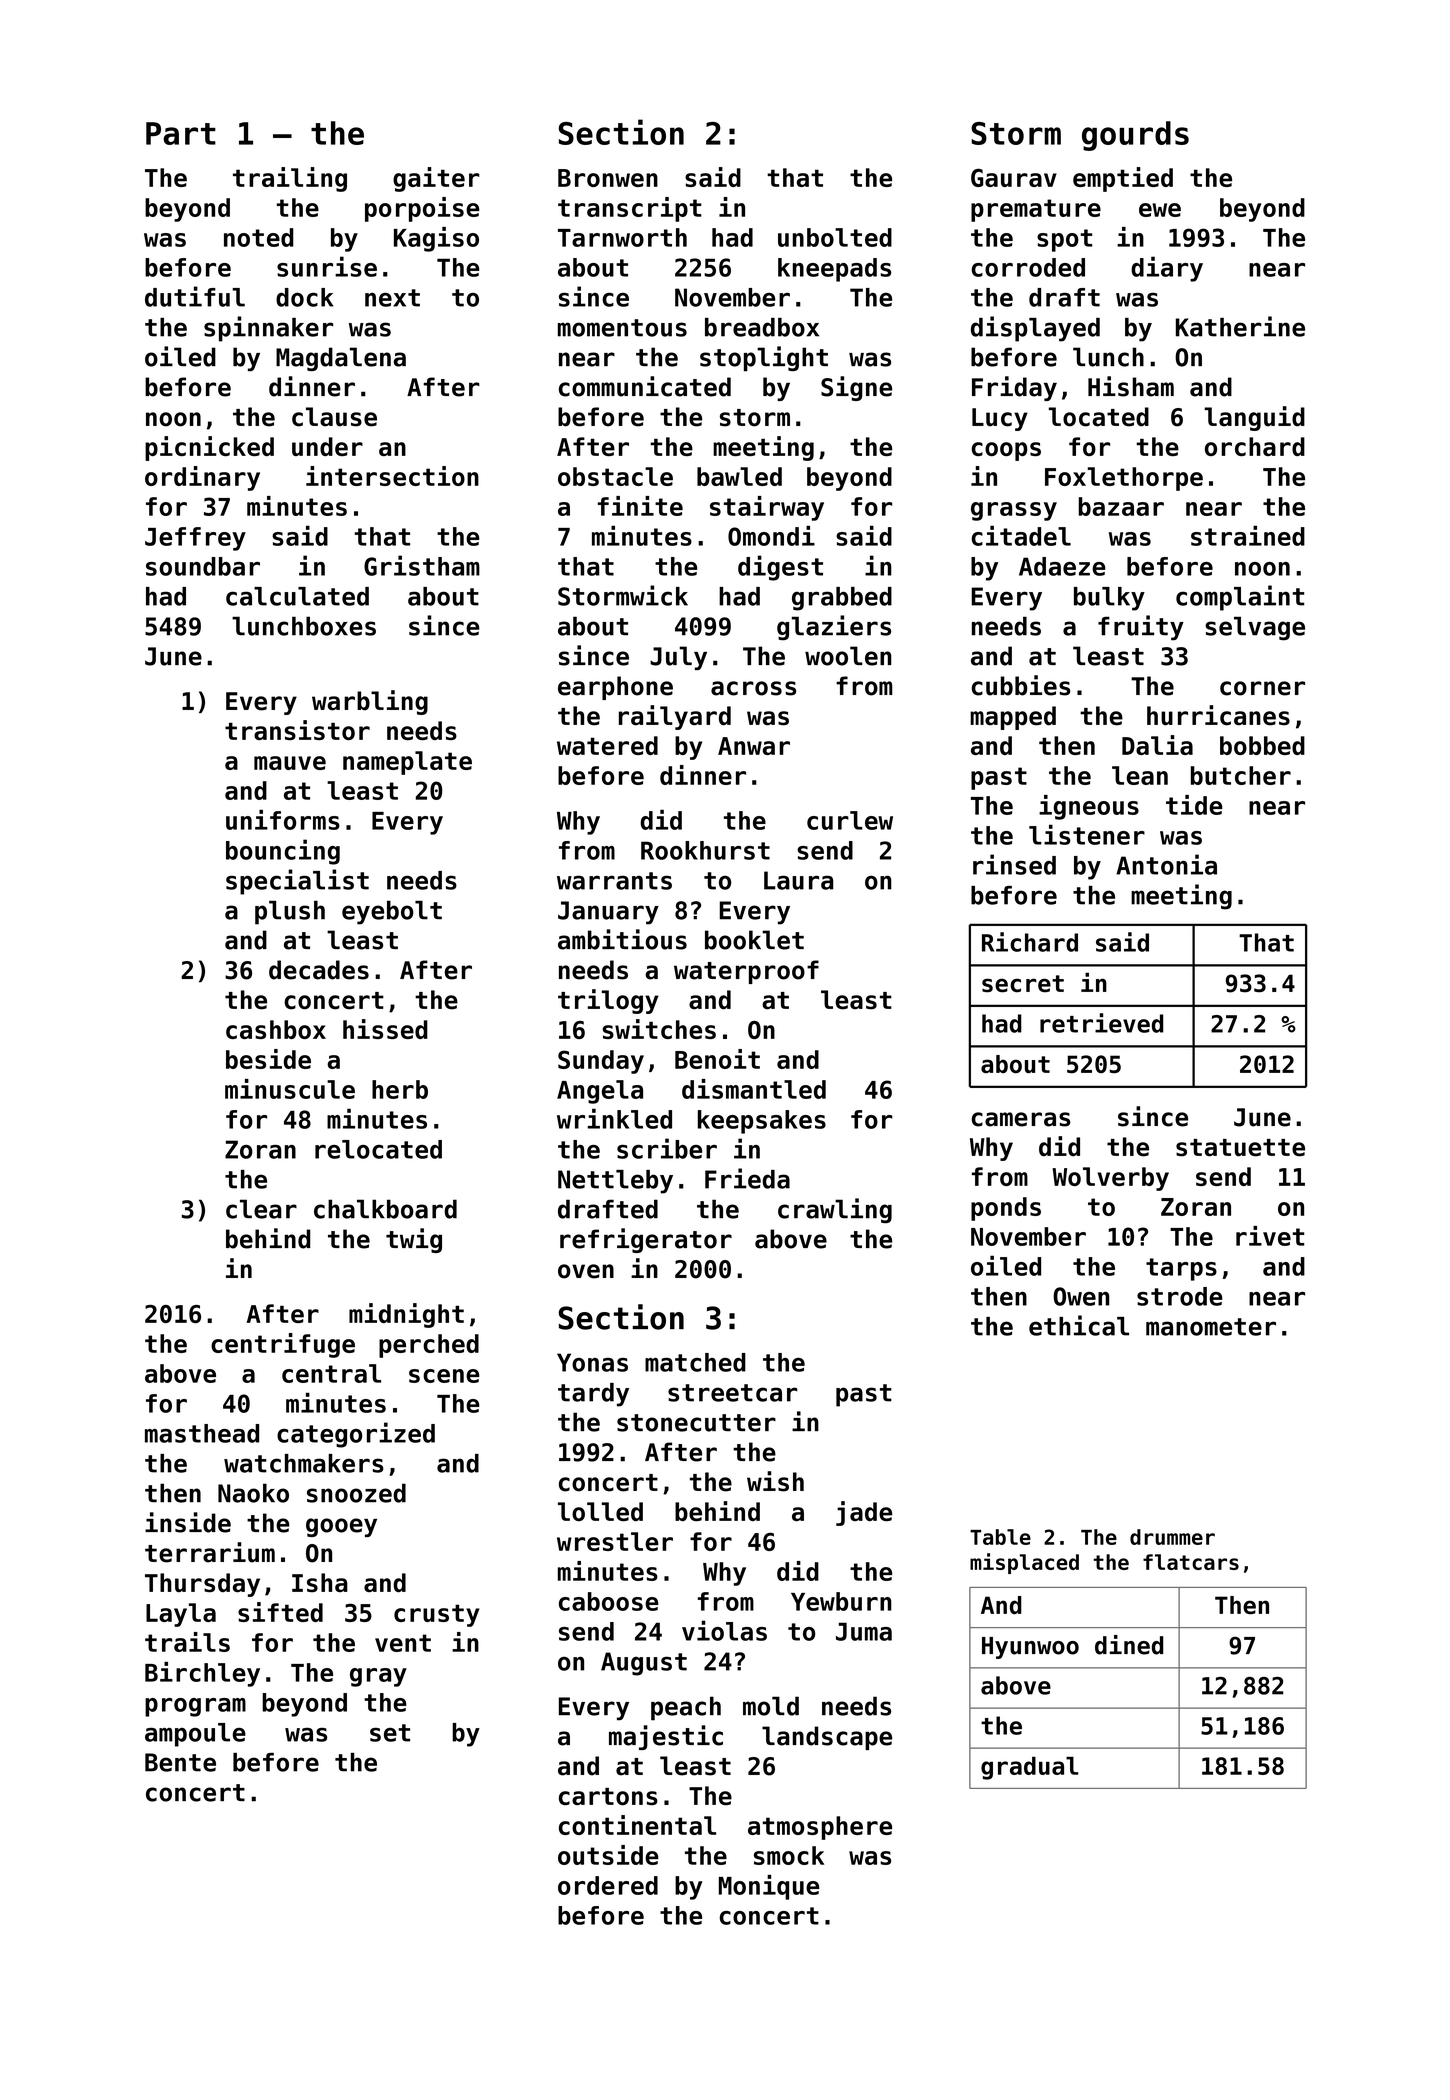 The height and width of the screenshot is (2100, 1450). What do you see at coordinates (608, 1796) in the screenshot?
I see `cartons` at bounding box center [608, 1796].
